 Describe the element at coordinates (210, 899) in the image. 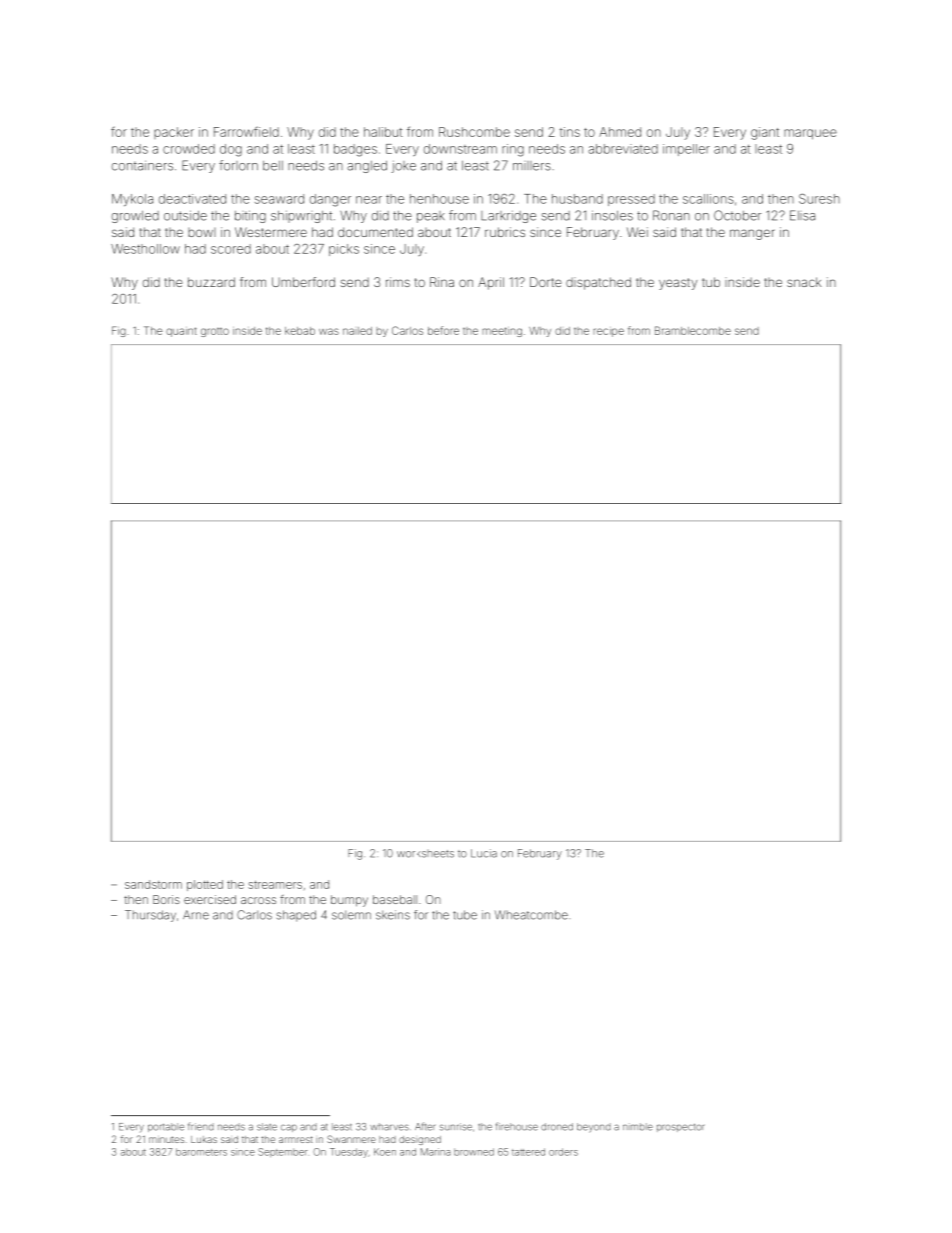

I see `exercised` at that location.
